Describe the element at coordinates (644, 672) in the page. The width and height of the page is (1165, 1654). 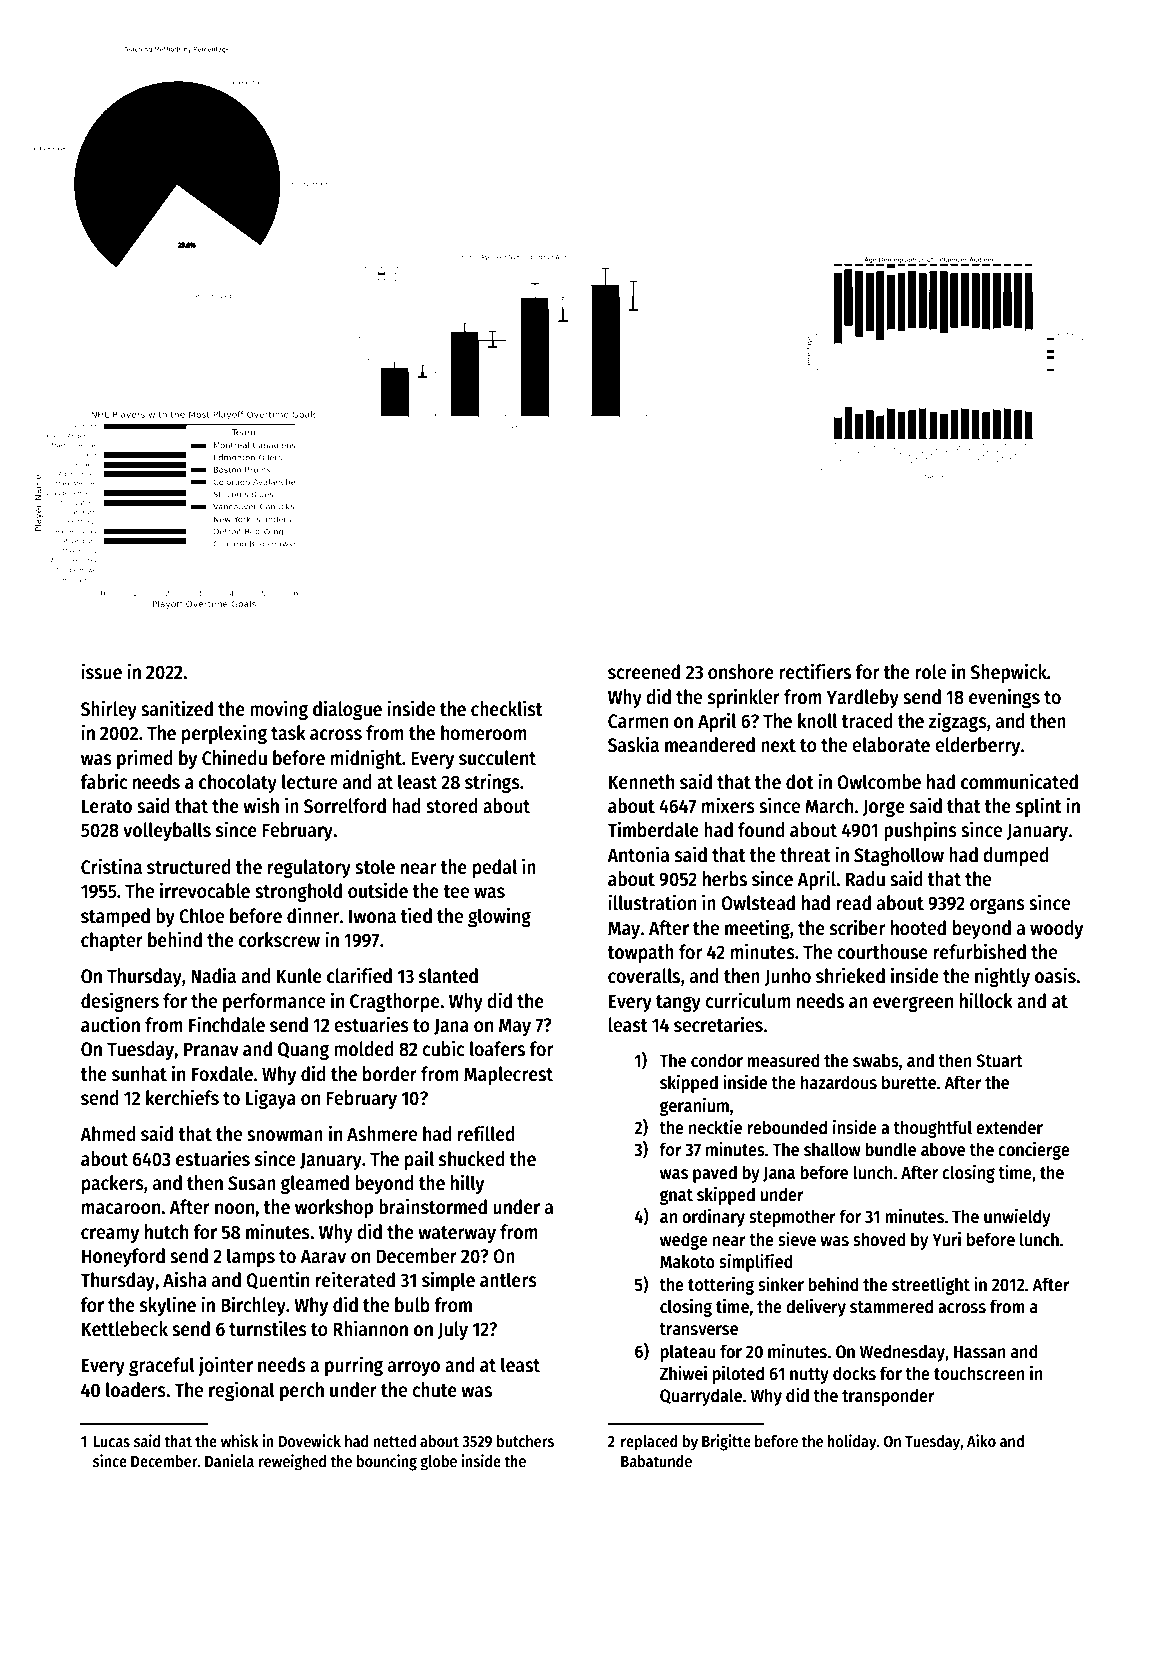
I see `screened` at that location.
